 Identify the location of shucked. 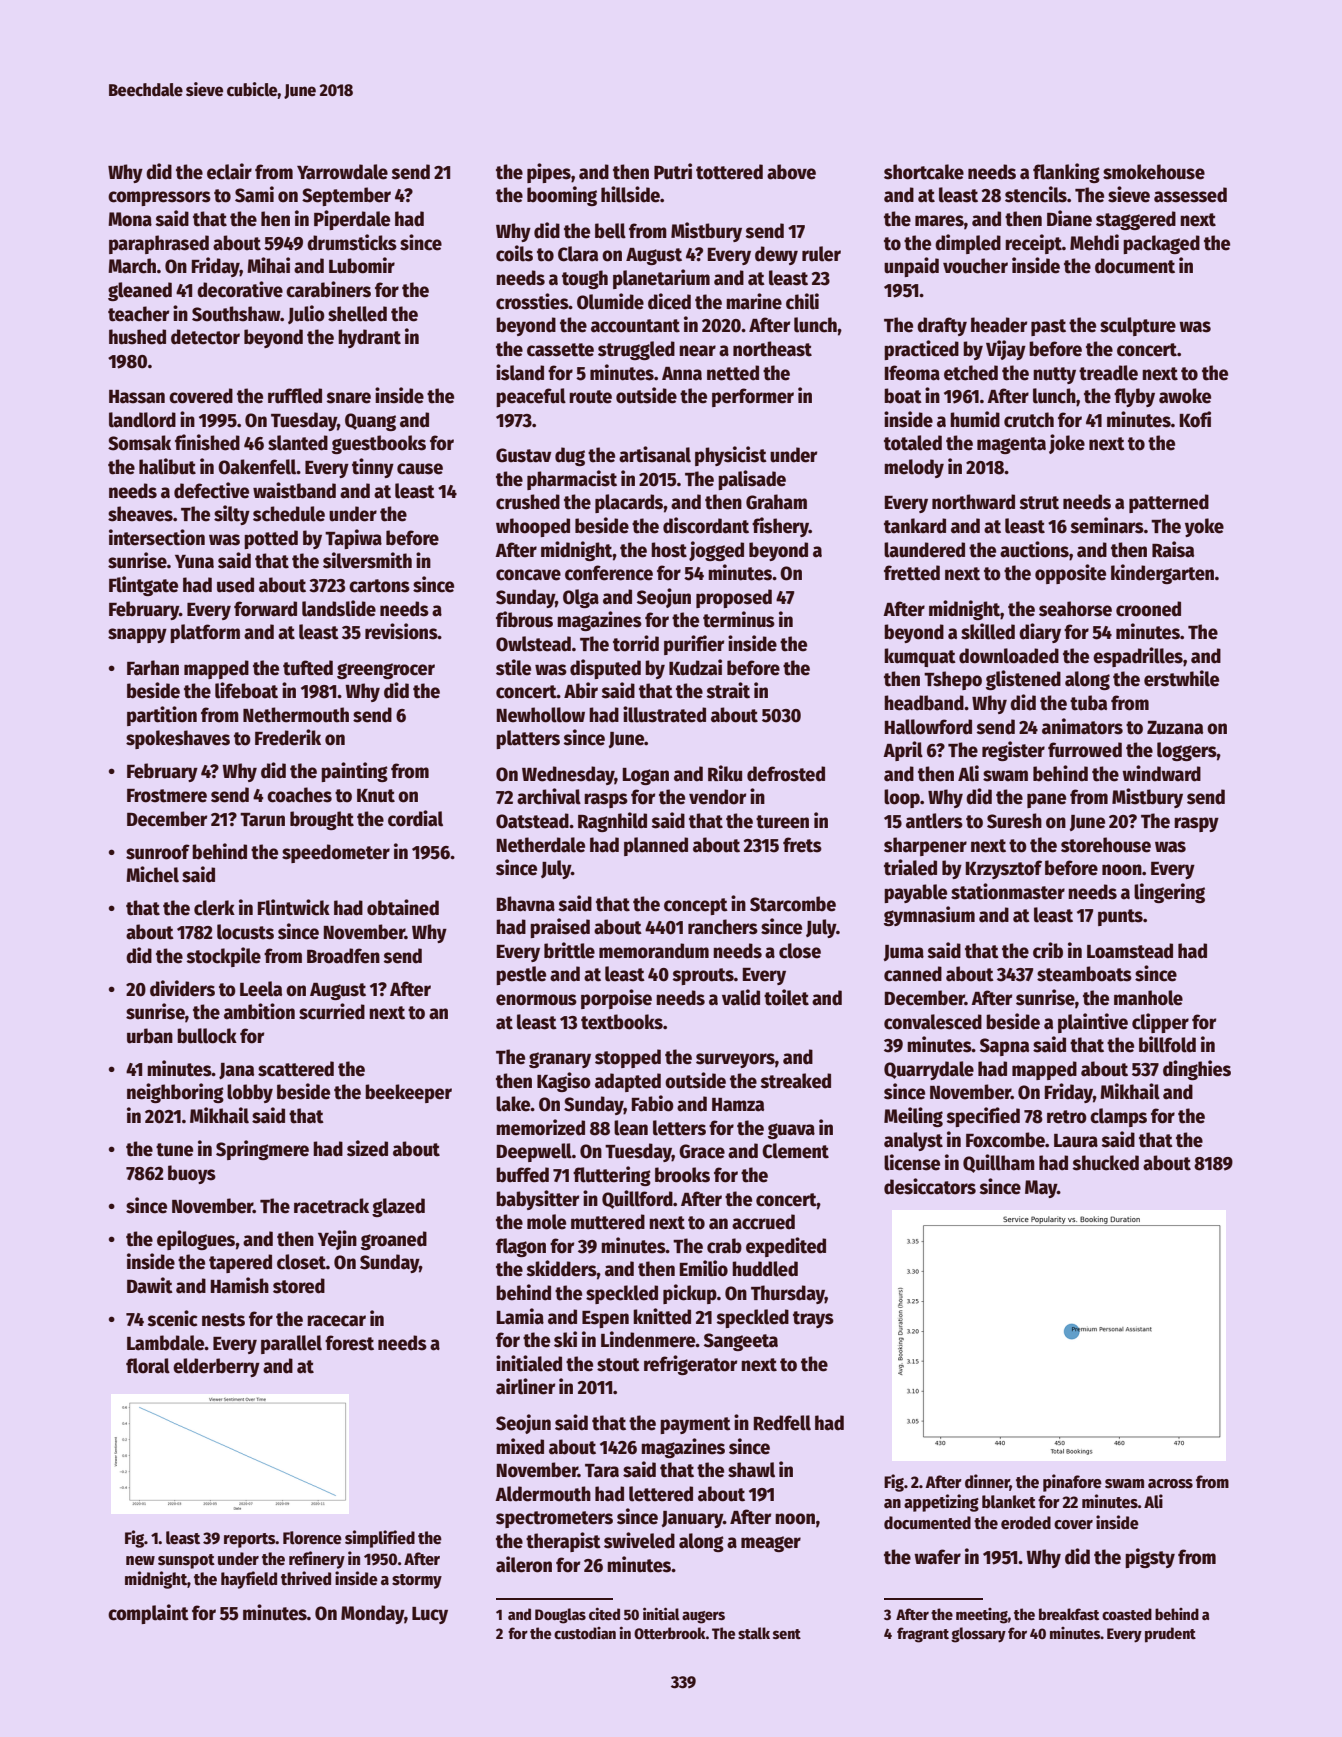
(1105, 1163).
